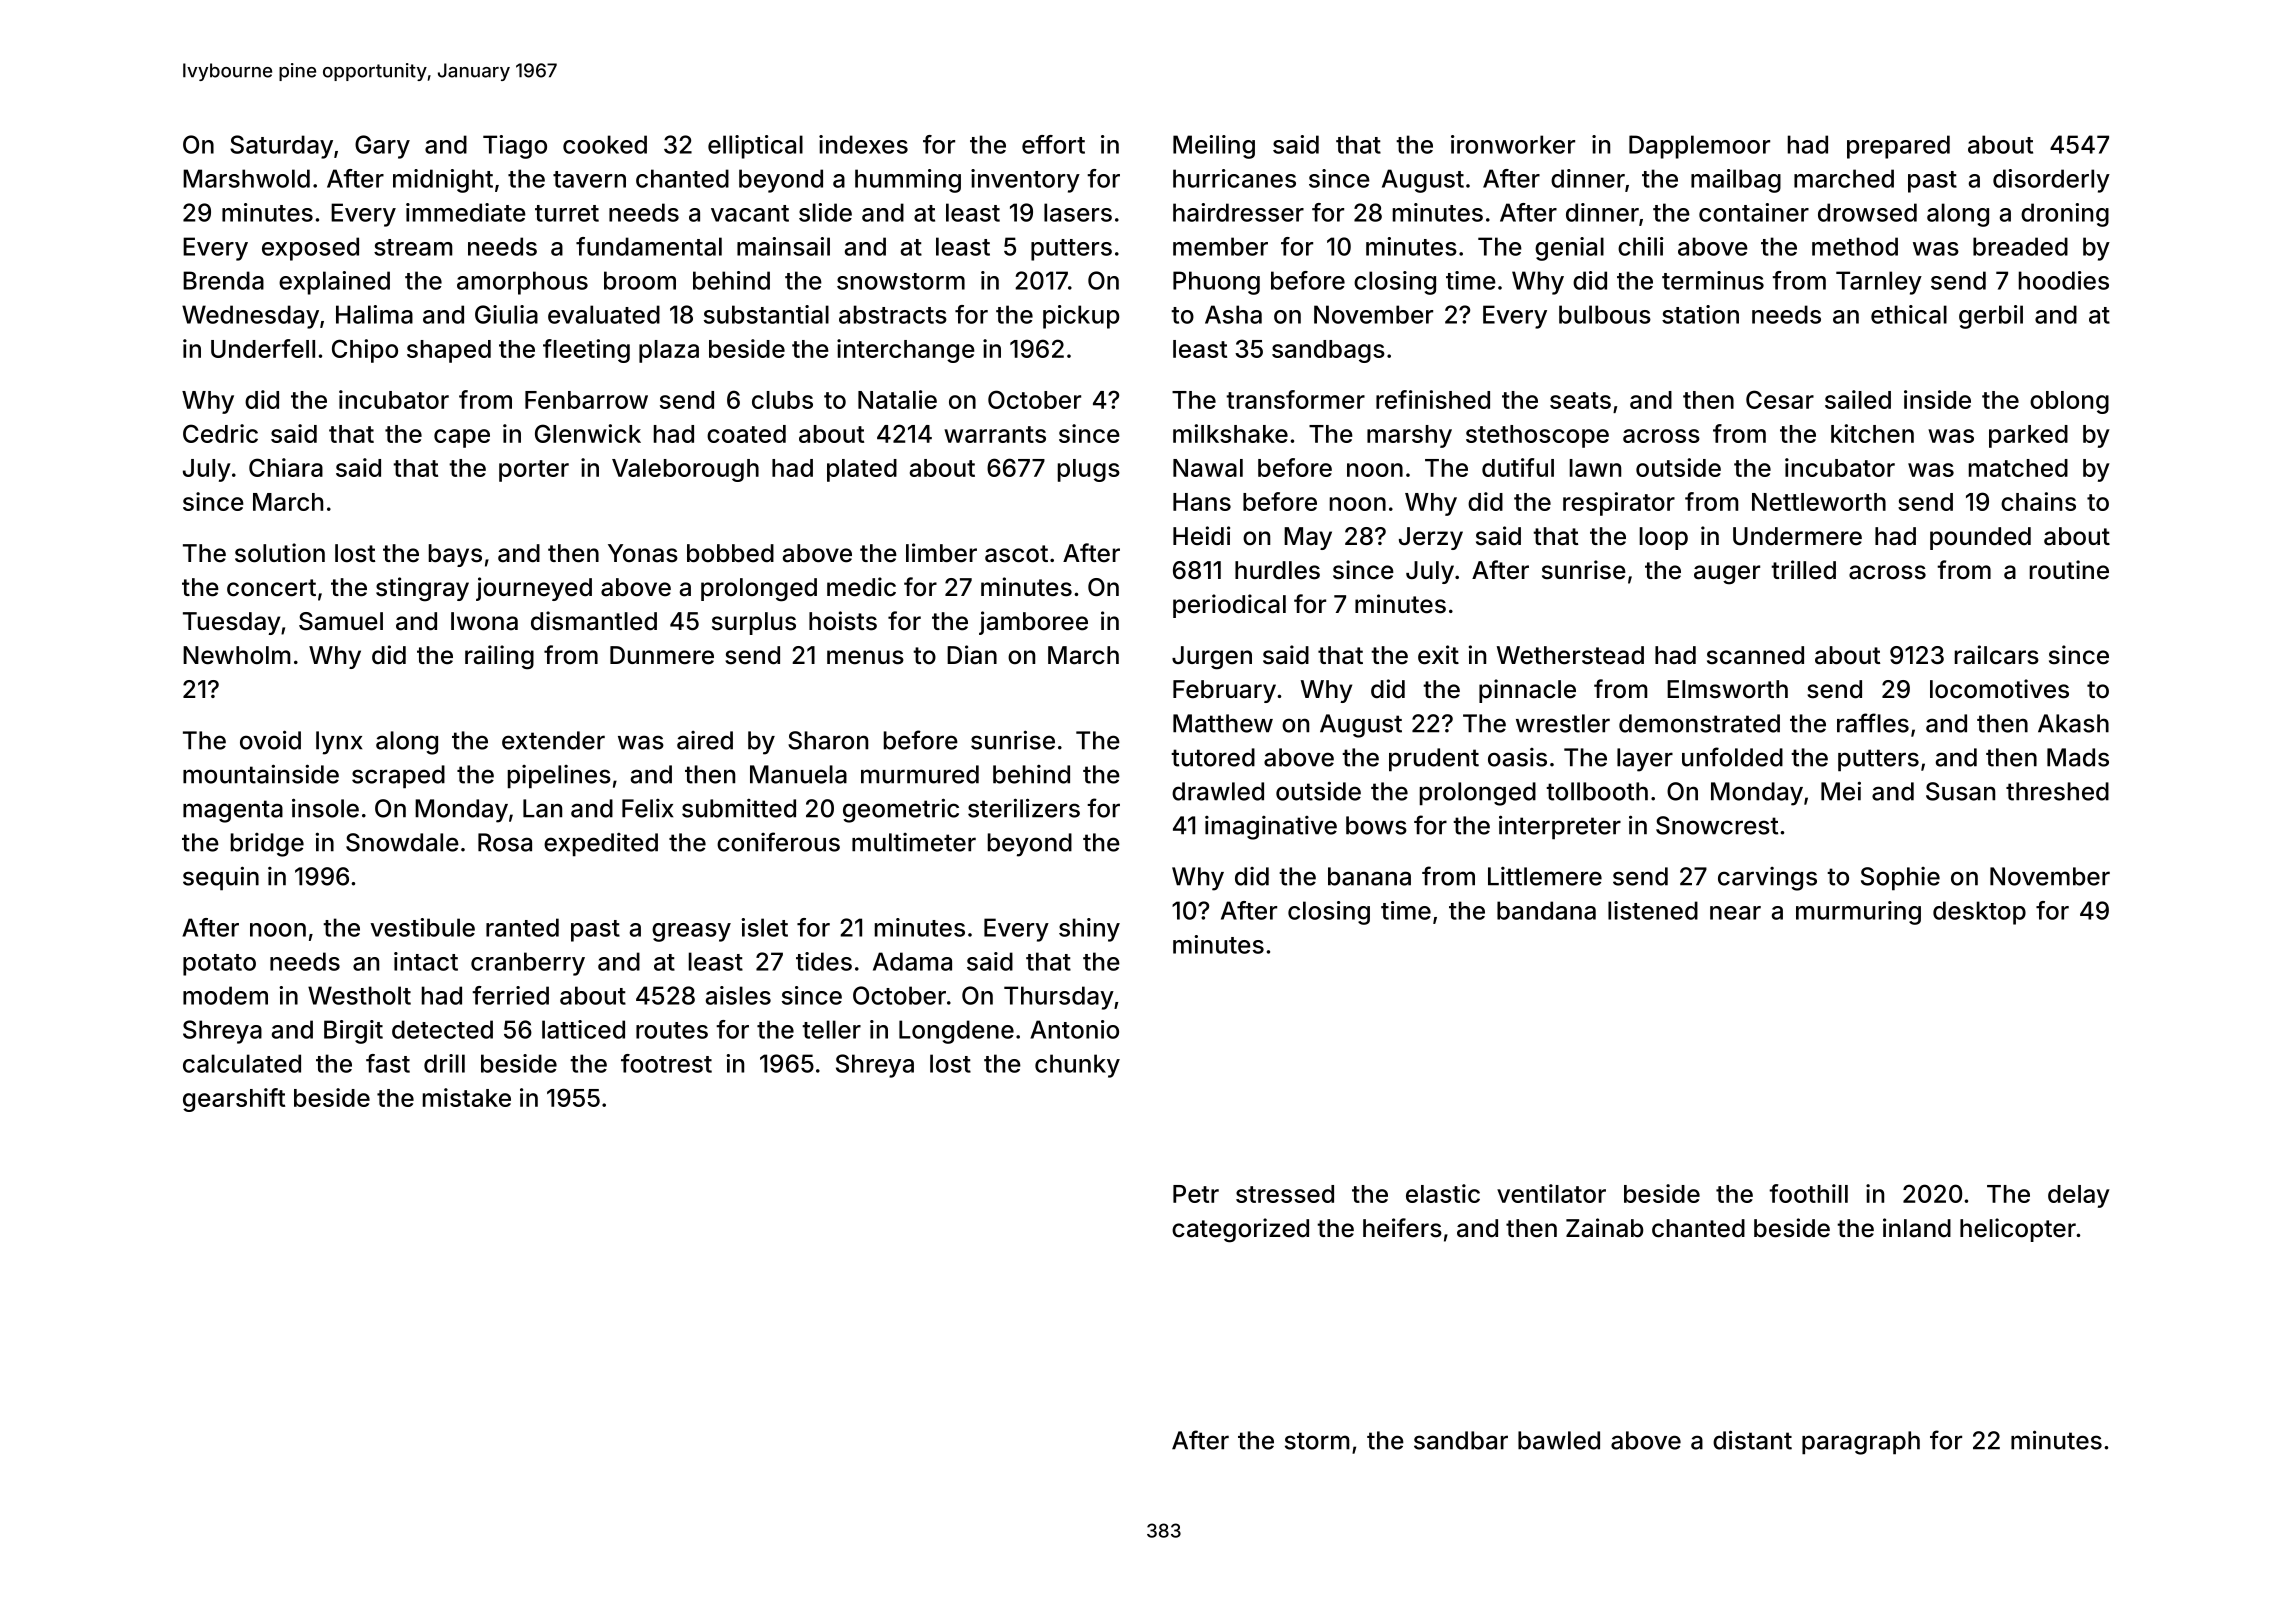  Describe the element at coordinates (1328, 351) in the page. I see `sandbags` at that location.
